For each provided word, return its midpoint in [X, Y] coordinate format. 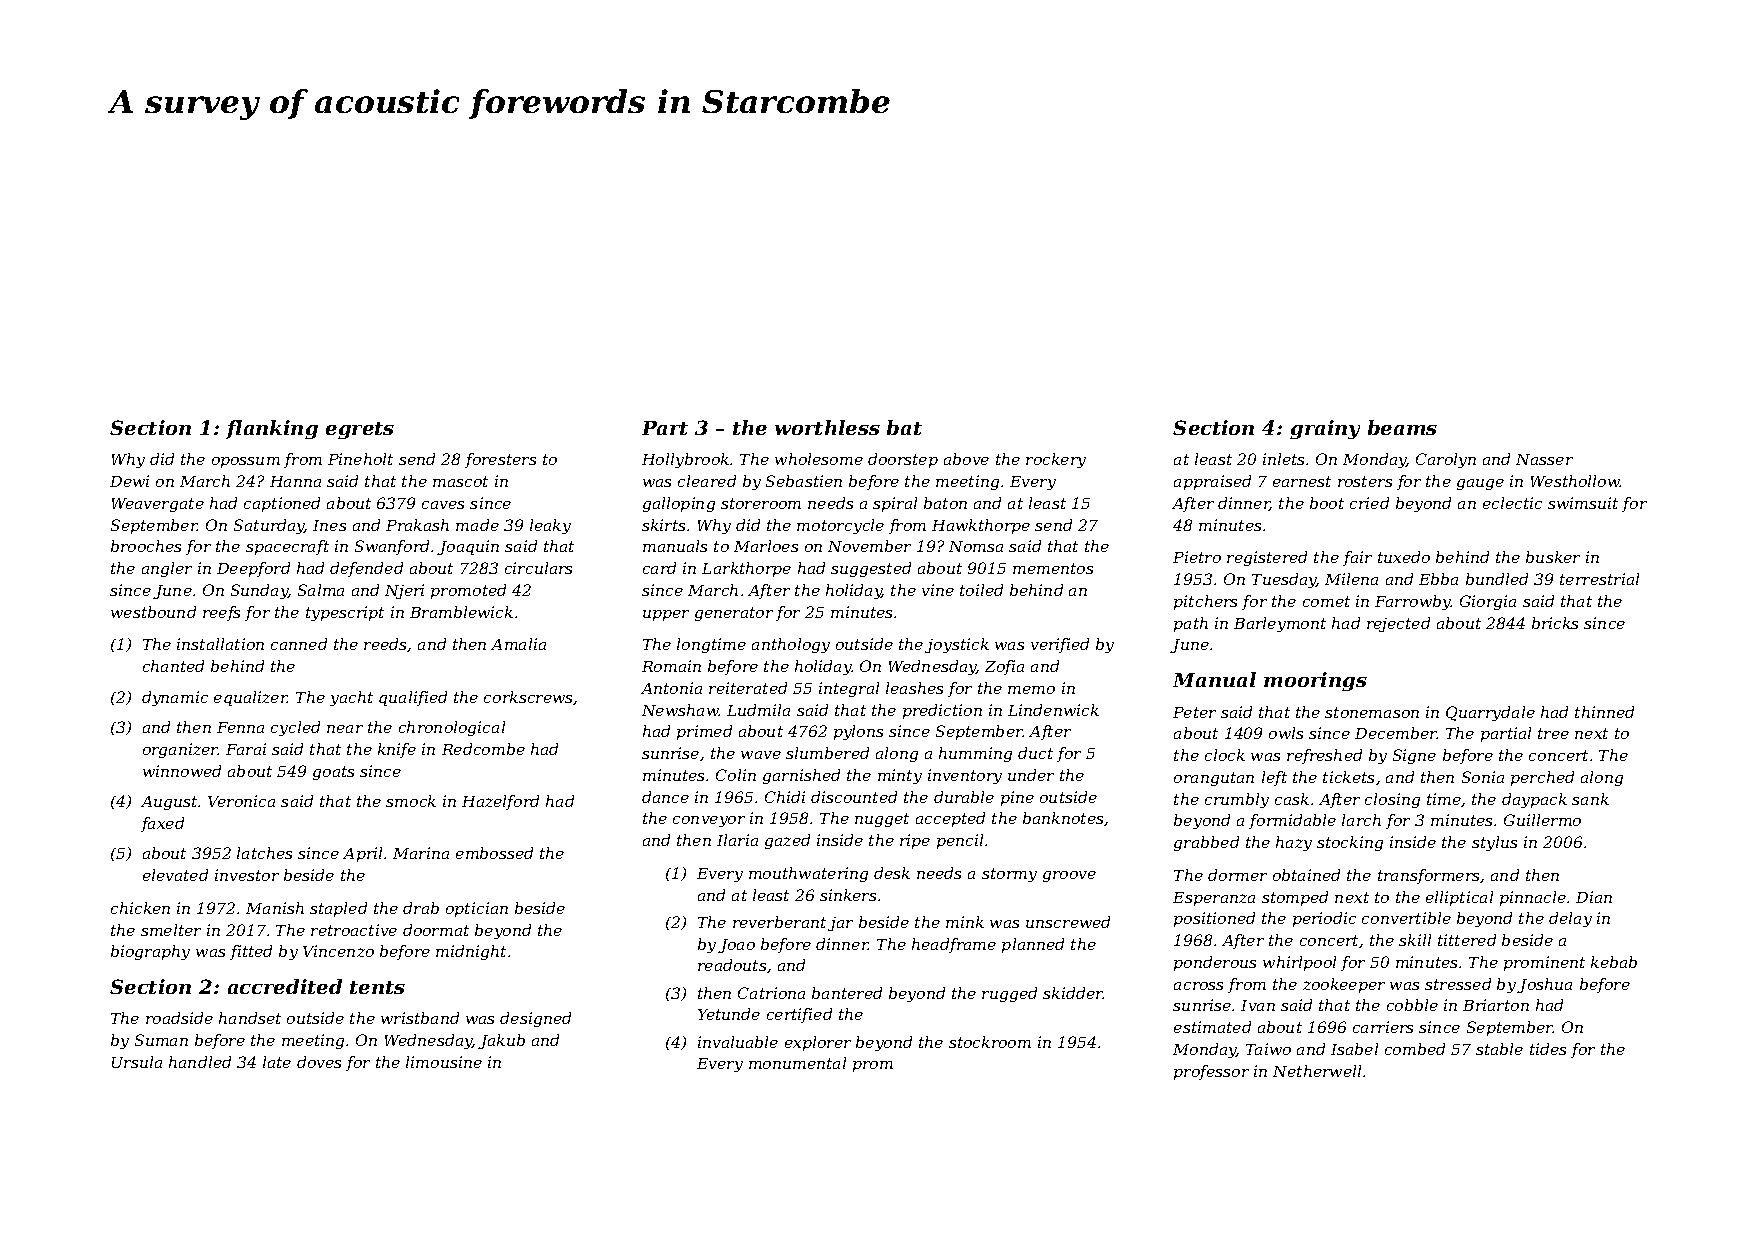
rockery [1056, 460]
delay [1570, 919]
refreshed [1324, 756]
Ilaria [737, 840]
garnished [801, 776]
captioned [282, 504]
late [277, 1062]
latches [264, 853]
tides [1548, 1049]
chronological [452, 728]
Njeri [404, 591]
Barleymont [1280, 624]
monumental [797, 1063]
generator [734, 614]
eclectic [1512, 503]
